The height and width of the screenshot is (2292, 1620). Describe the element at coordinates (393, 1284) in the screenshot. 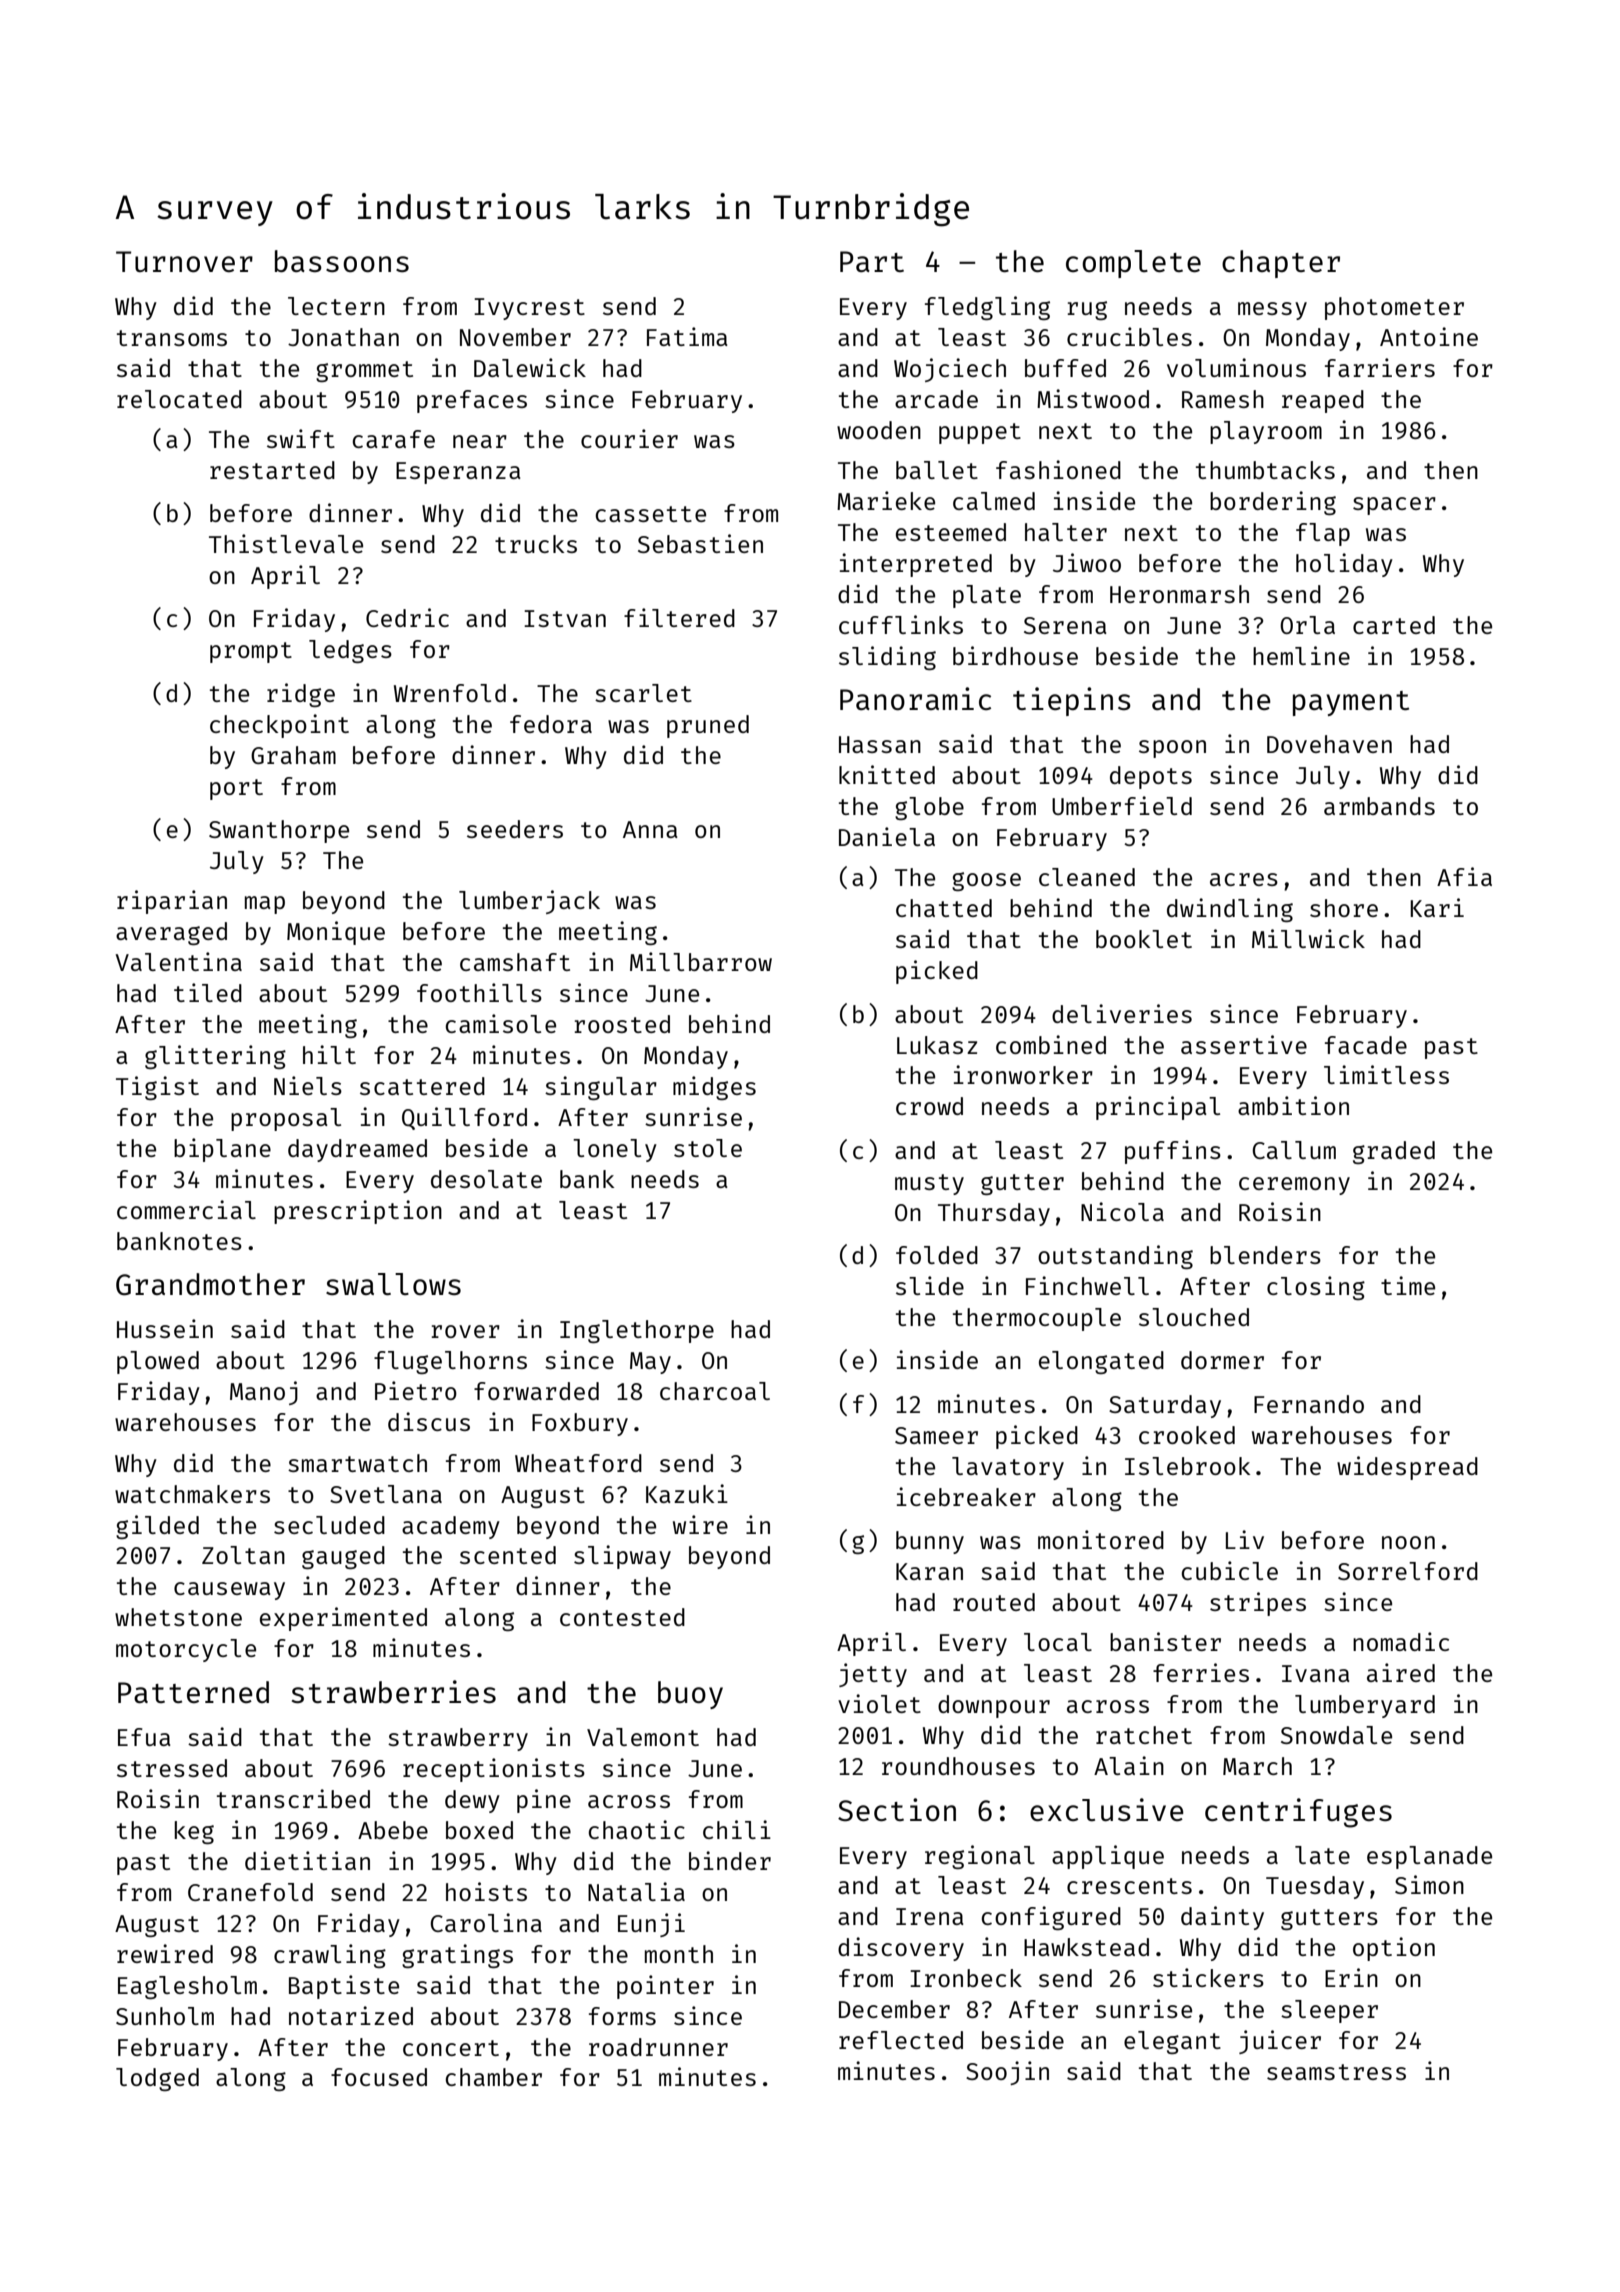

I see `swallows` at that location.
